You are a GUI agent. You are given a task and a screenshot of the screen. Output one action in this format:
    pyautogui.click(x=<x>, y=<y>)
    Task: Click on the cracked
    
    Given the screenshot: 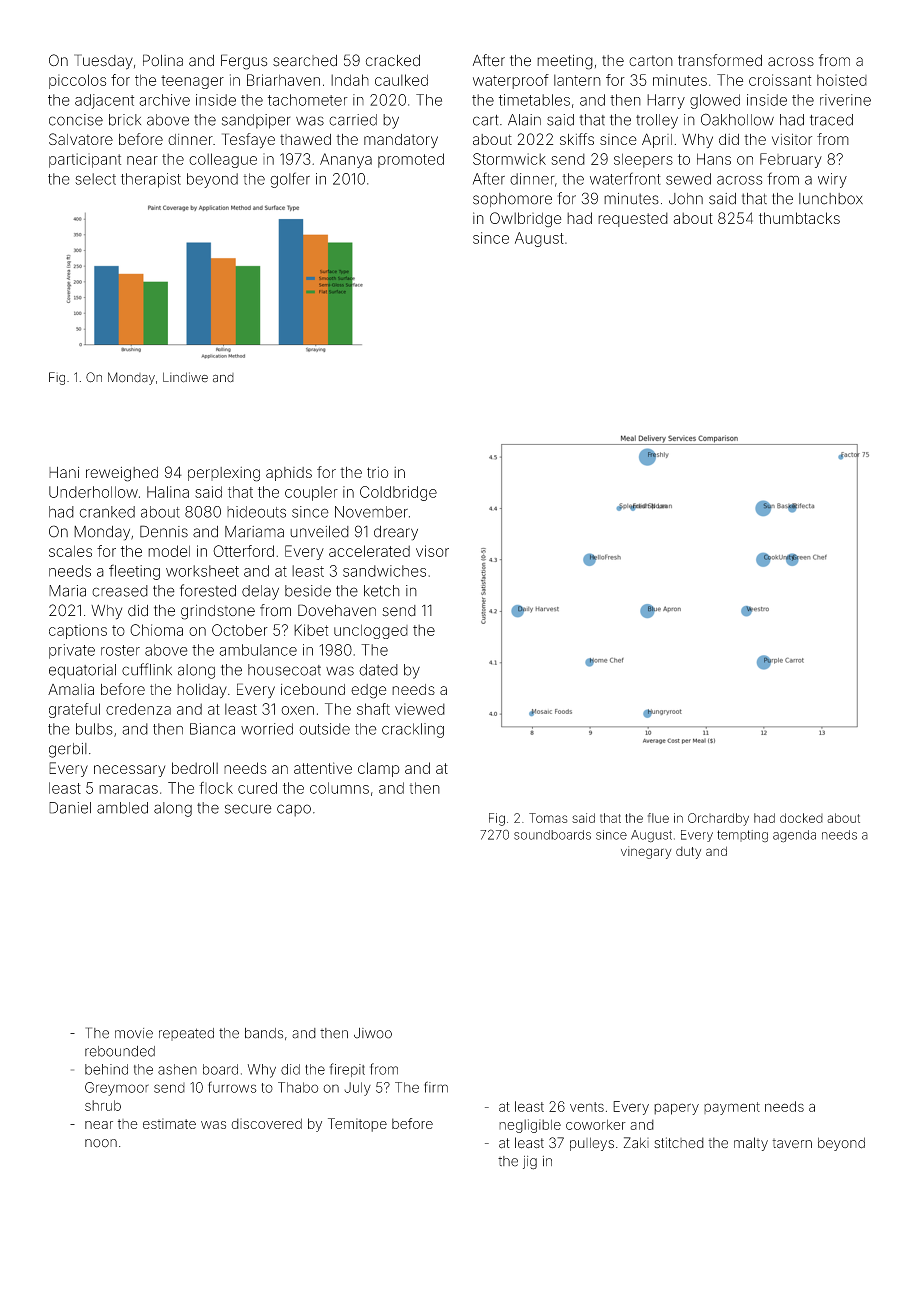 What is the action you would take?
    pyautogui.click(x=393, y=61)
